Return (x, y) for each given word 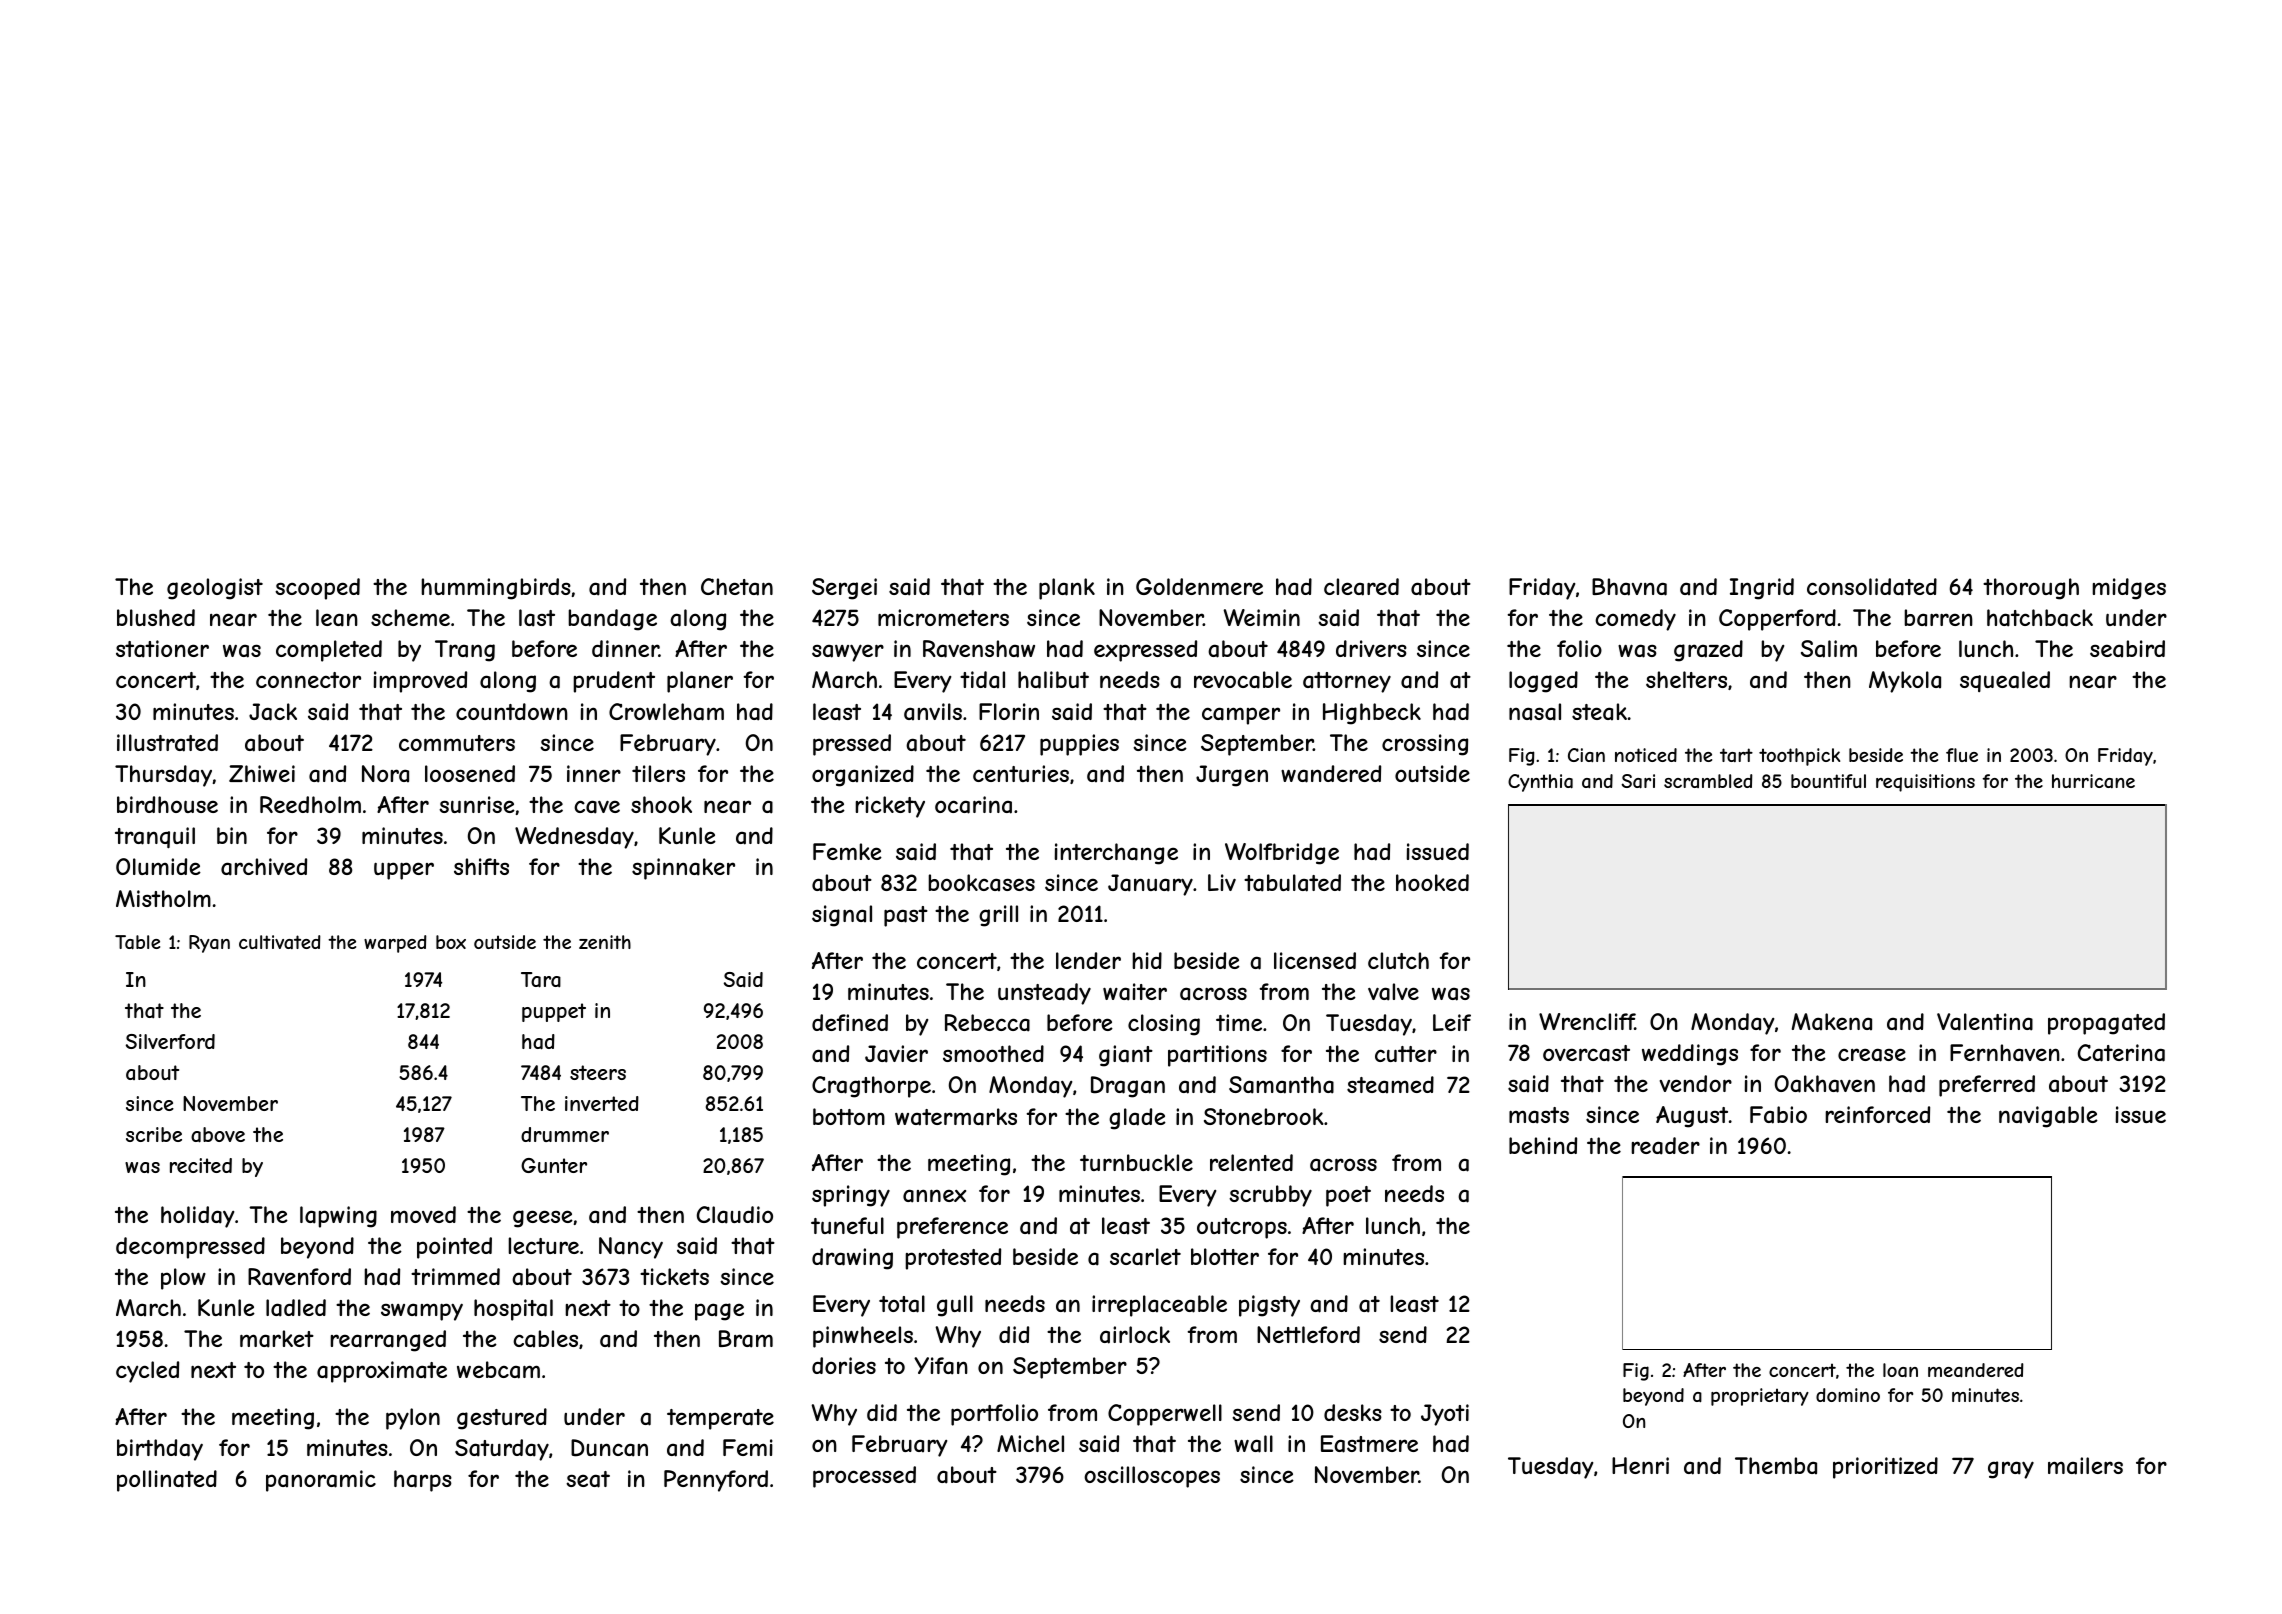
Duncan (609, 1448)
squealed (2005, 681)
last (537, 618)
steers (598, 1072)
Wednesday (574, 838)
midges (2129, 589)
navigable (2048, 1117)
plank (1067, 589)
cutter (1406, 1054)
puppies (1079, 745)
